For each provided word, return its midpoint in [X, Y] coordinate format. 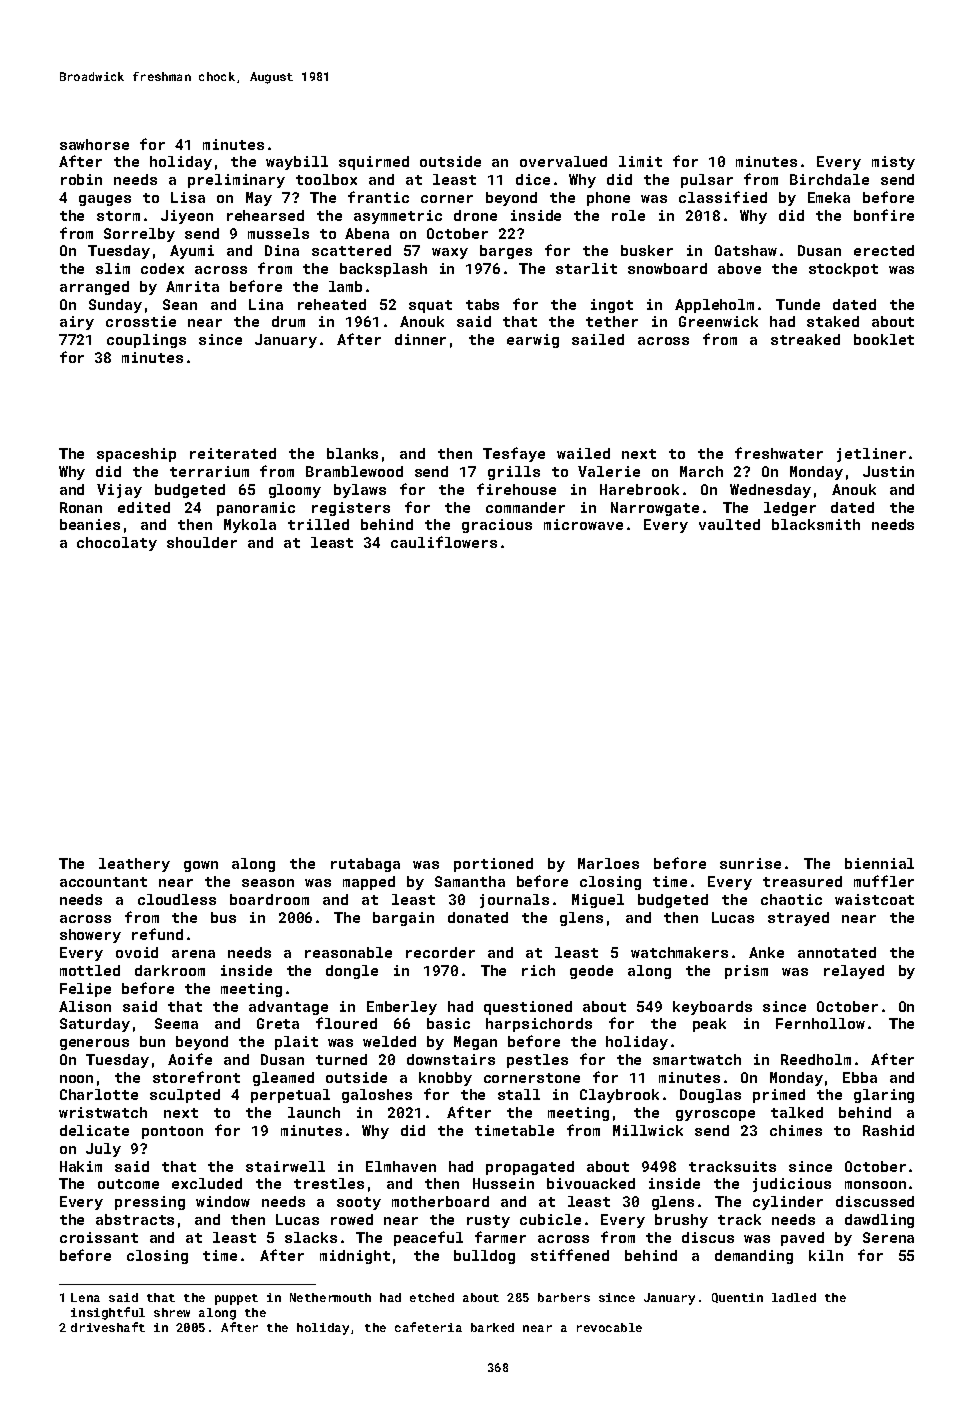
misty [893, 163]
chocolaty [117, 544]
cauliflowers [444, 542]
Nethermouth [330, 1297]
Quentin [737, 1298]
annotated [837, 952]
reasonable [348, 952]
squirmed [374, 163]
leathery [134, 865]
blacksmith [816, 524]
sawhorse [94, 144]
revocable [609, 1327]
